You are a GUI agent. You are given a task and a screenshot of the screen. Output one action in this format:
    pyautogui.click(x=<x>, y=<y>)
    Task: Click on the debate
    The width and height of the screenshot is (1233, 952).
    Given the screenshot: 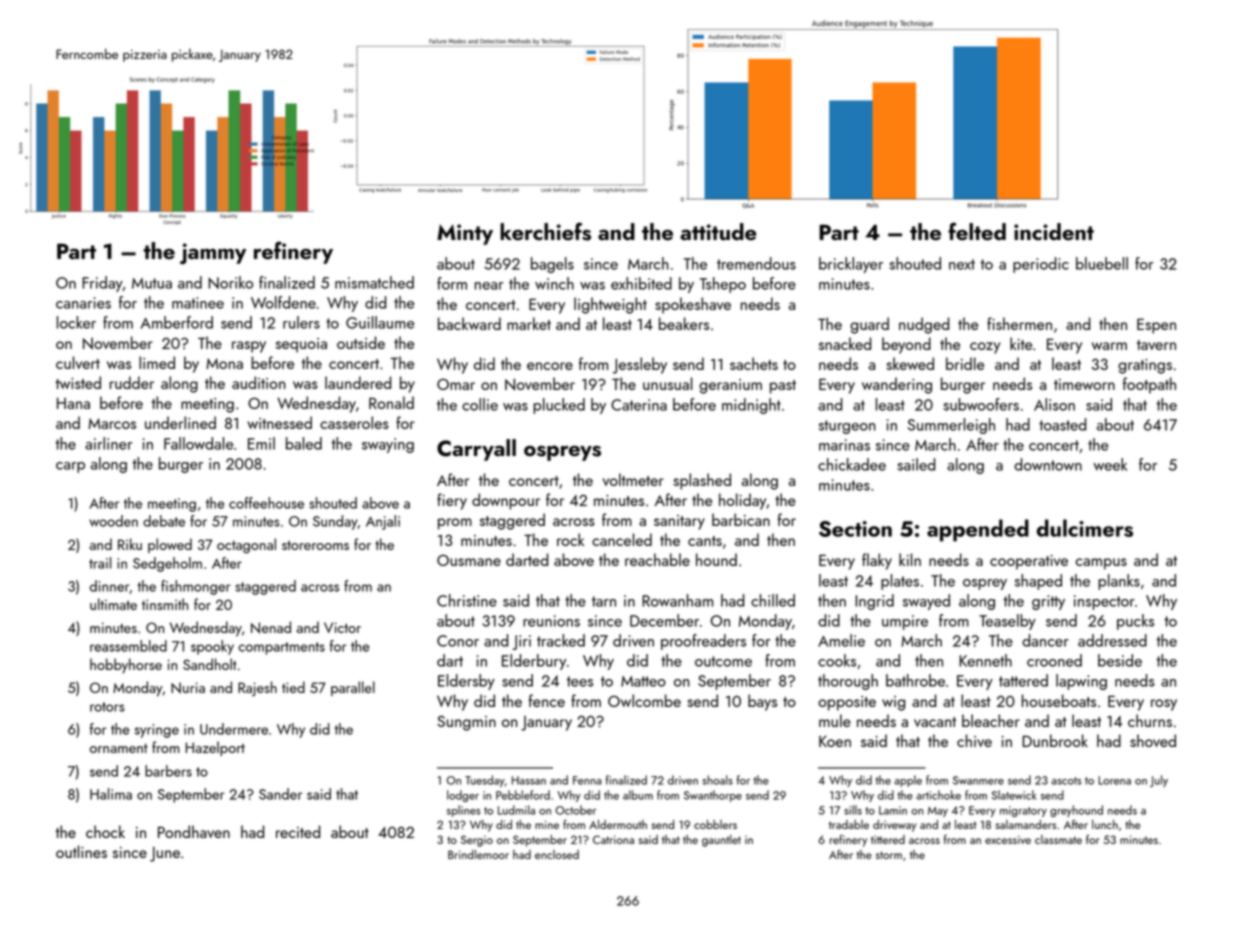 What is the action you would take?
    pyautogui.click(x=164, y=521)
